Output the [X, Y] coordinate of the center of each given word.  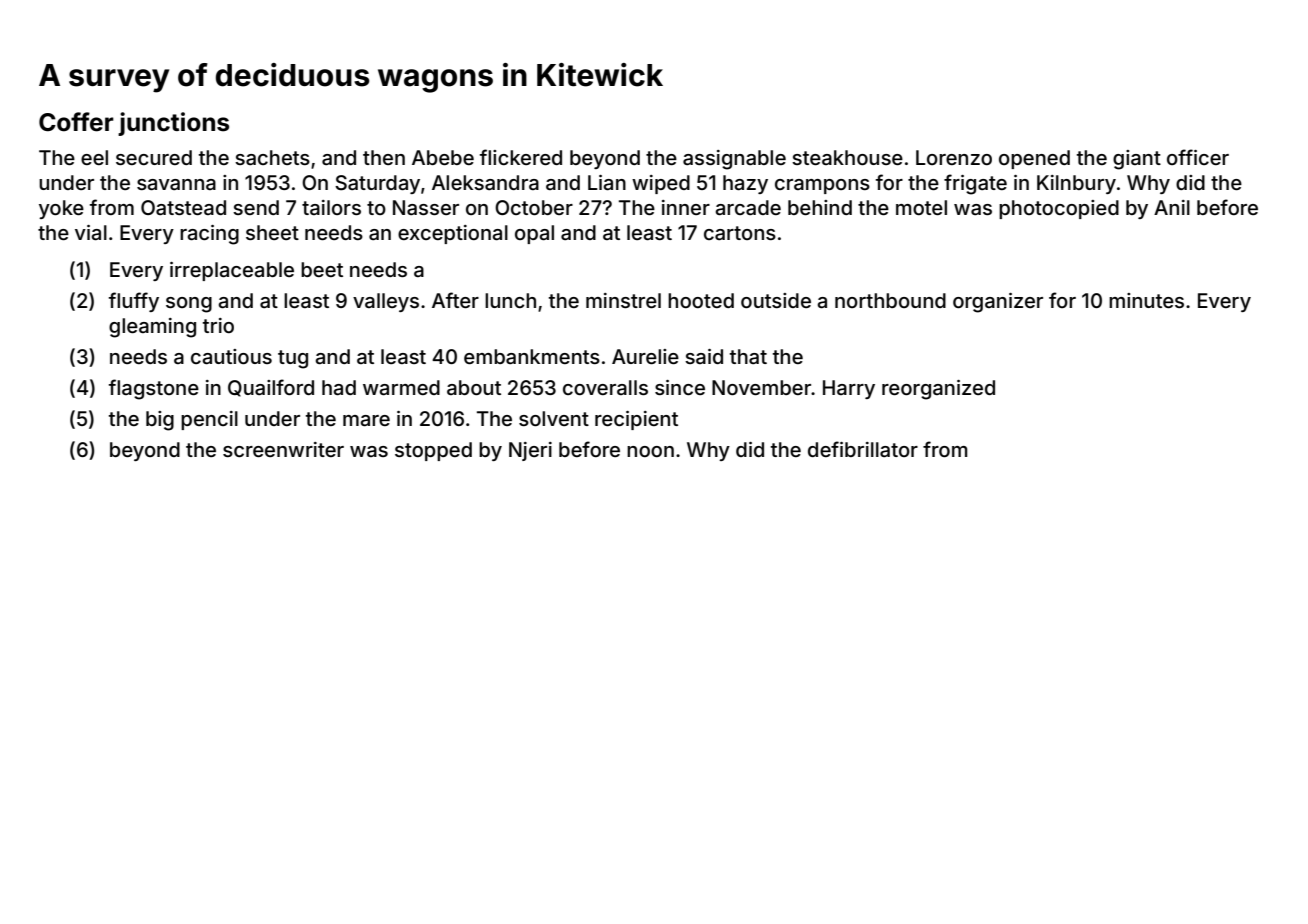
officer [1198, 157]
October [534, 207]
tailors [331, 207]
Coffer [76, 122]
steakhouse [847, 157]
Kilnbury [1076, 184]
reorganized [938, 390]
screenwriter [283, 449]
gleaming [152, 328]
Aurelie [645, 356]
